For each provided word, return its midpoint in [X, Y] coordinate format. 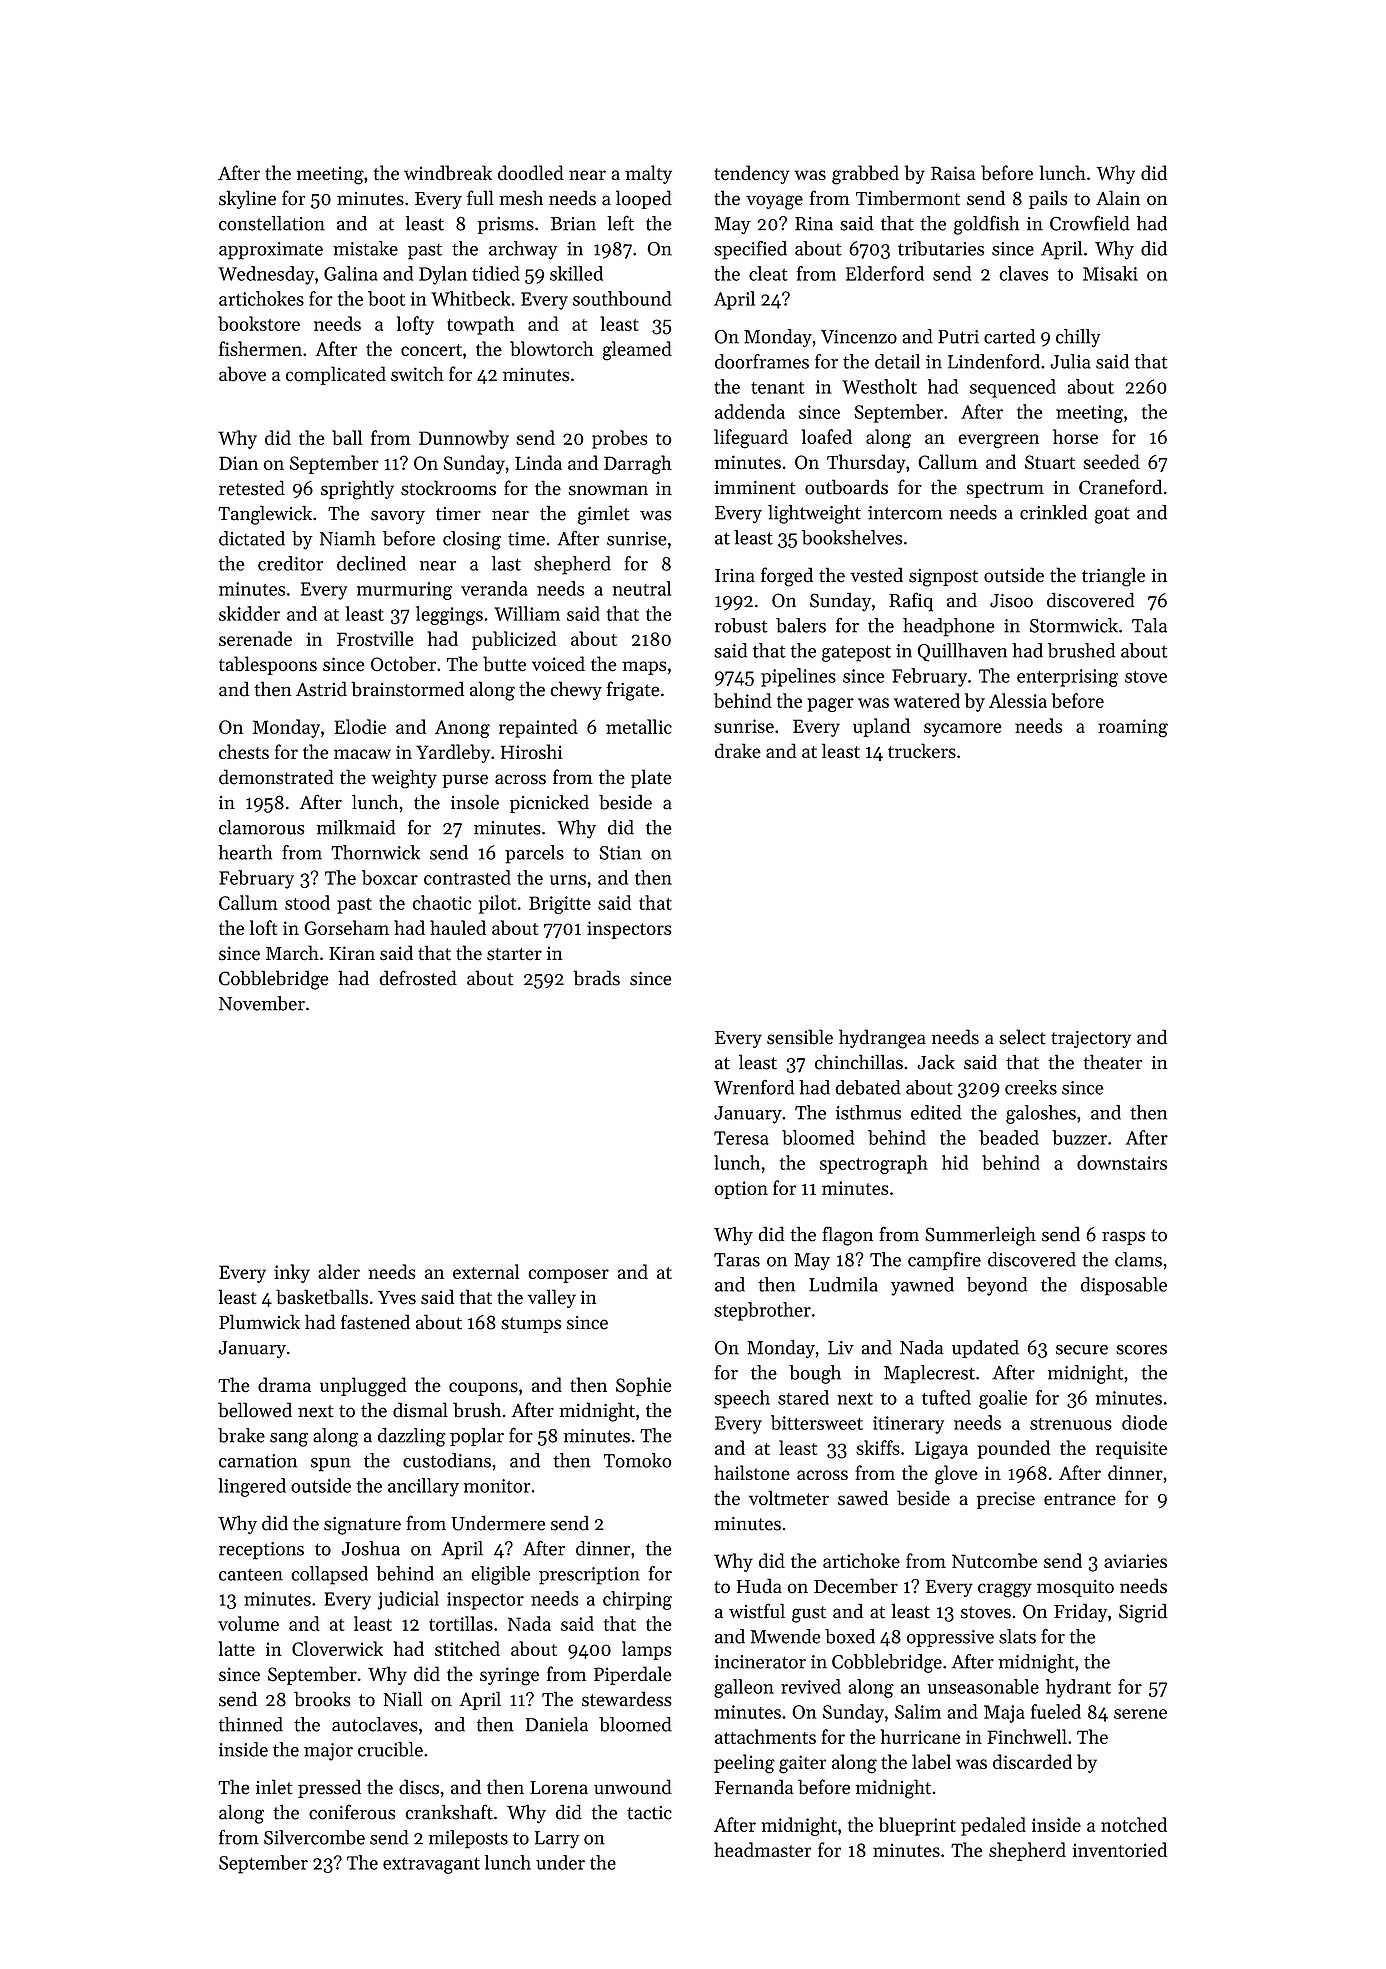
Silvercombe [314, 1837]
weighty [404, 779]
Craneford [1120, 487]
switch [417, 374]
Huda [759, 1586]
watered [927, 700]
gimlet [604, 515]
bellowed [255, 1410]
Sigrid [1143, 1613]
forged [787, 577]
